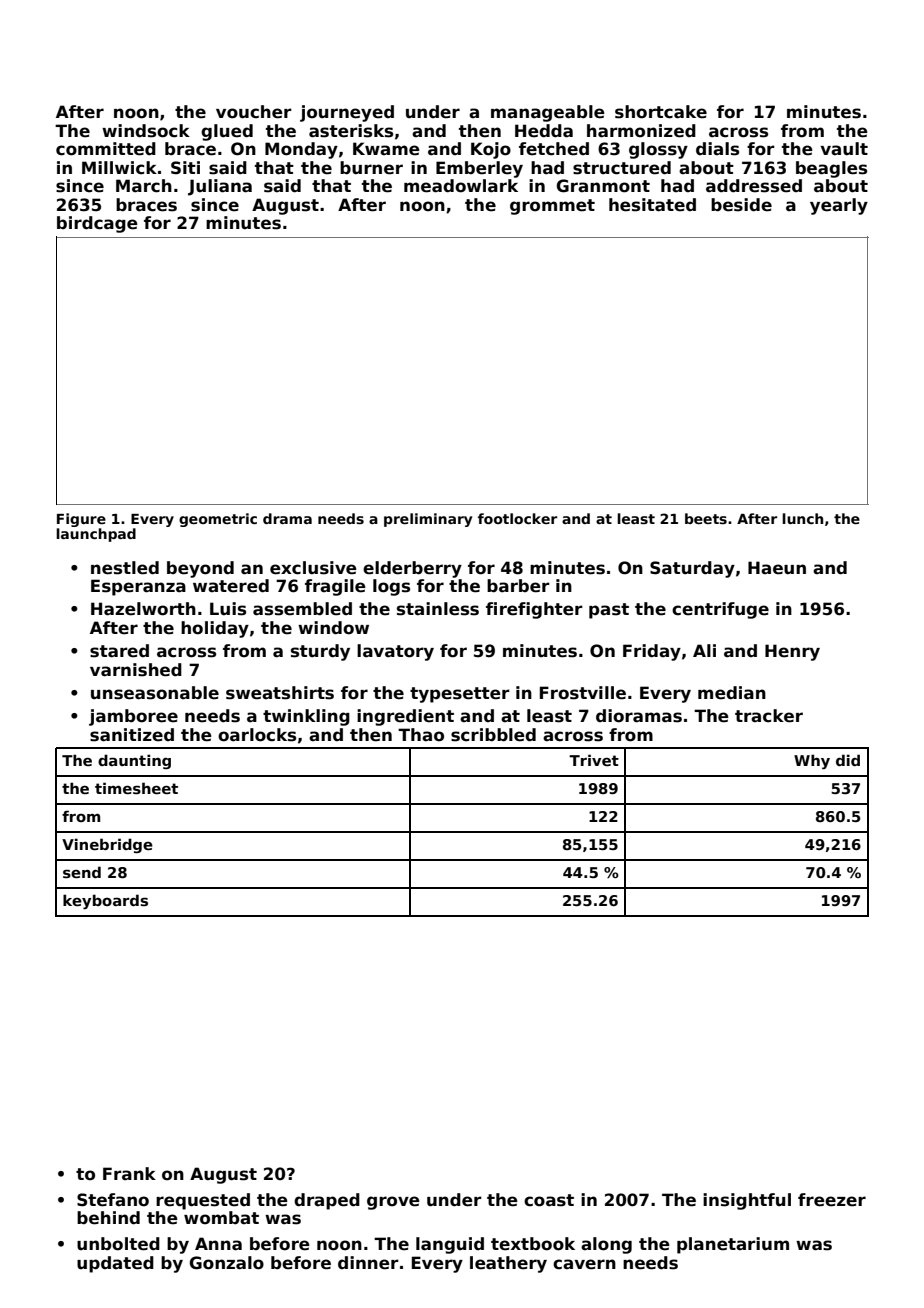 This screenshot has height=1308, width=924. I want to click on birdcage, so click(97, 224).
